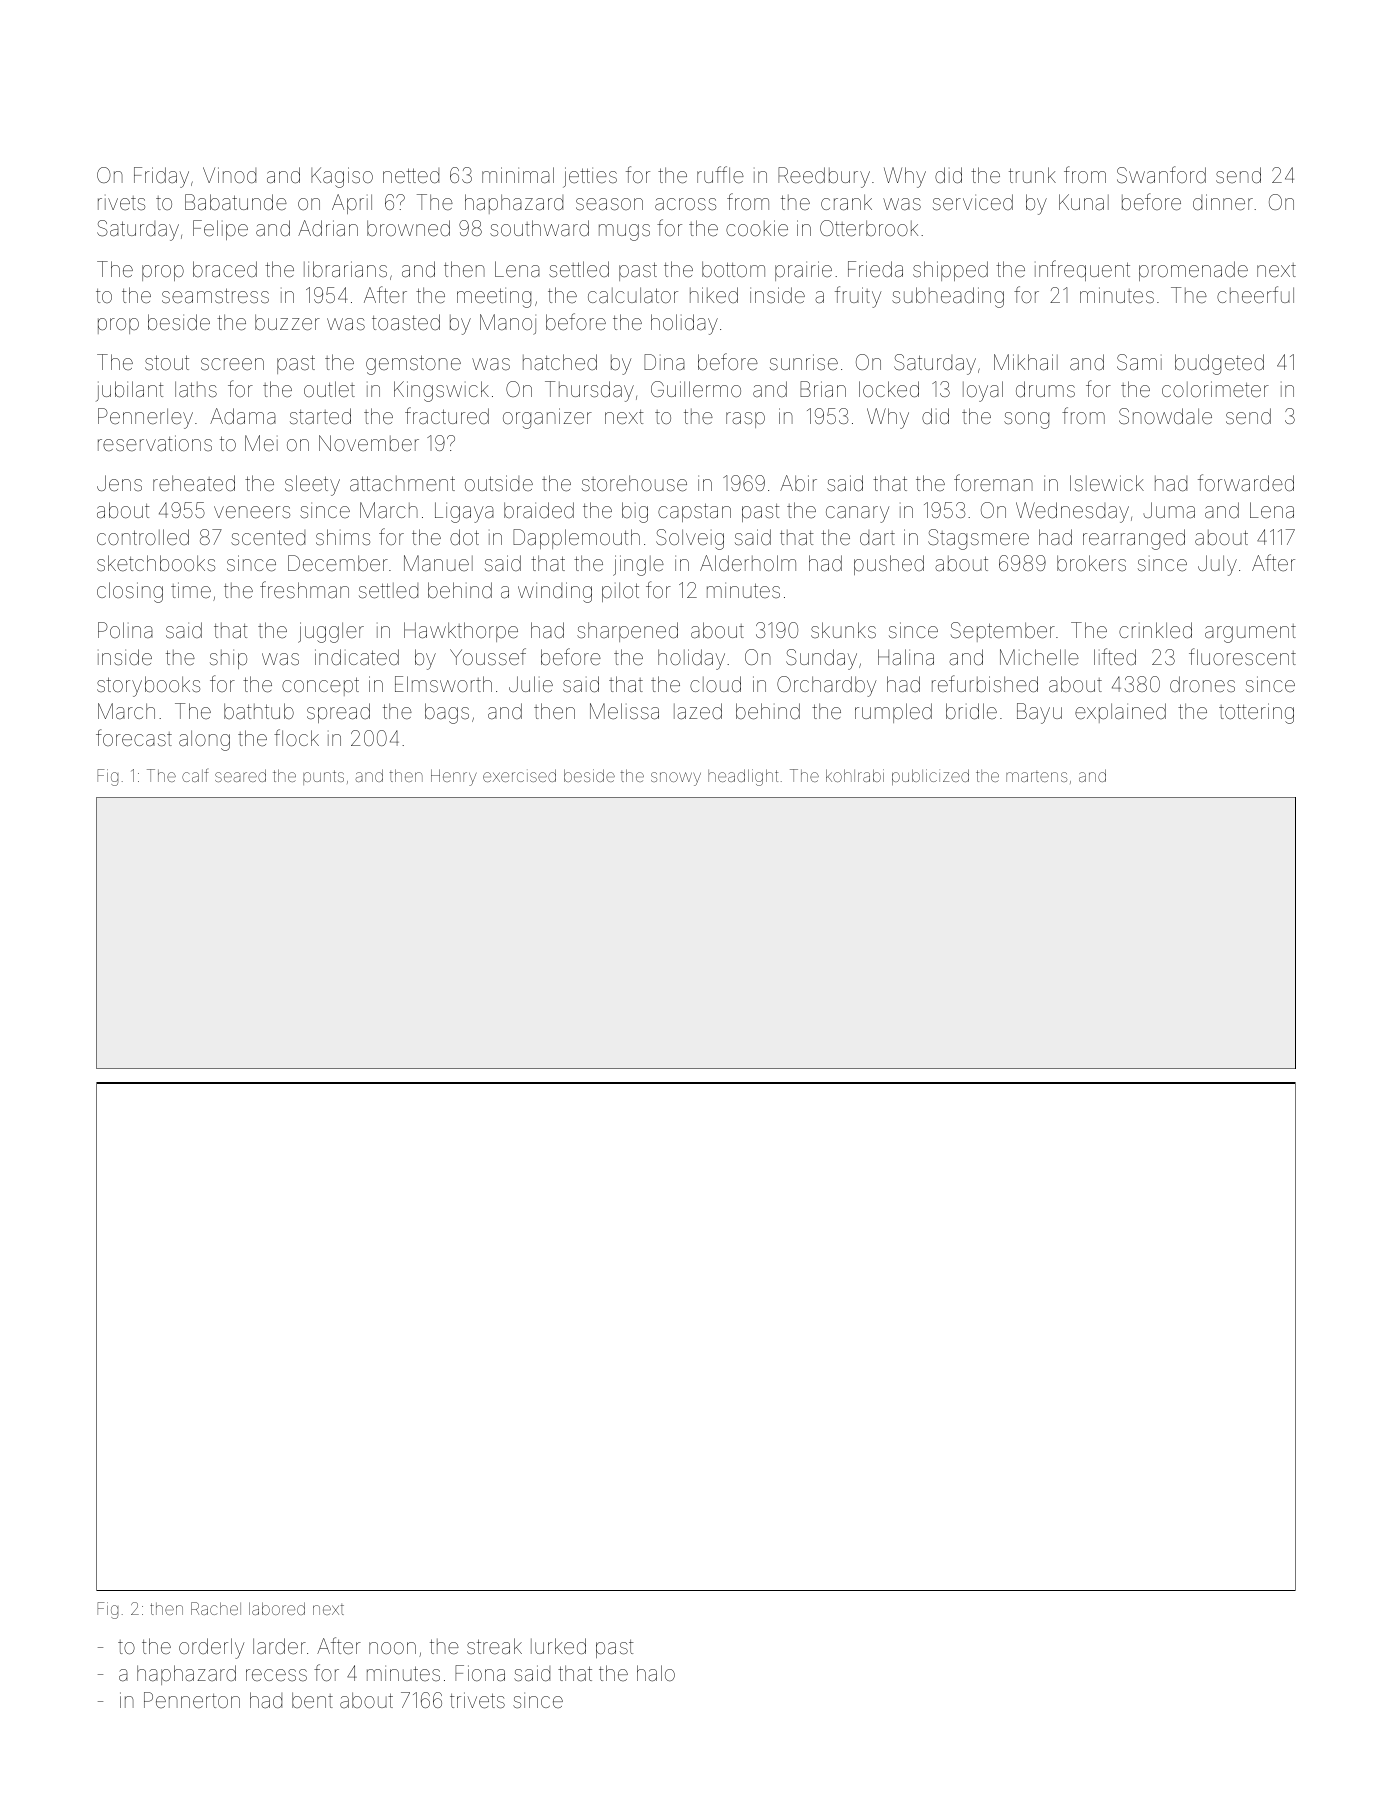 This screenshot has height=1802, width=1392. Describe the element at coordinates (1045, 389) in the screenshot. I see `drums` at that location.
